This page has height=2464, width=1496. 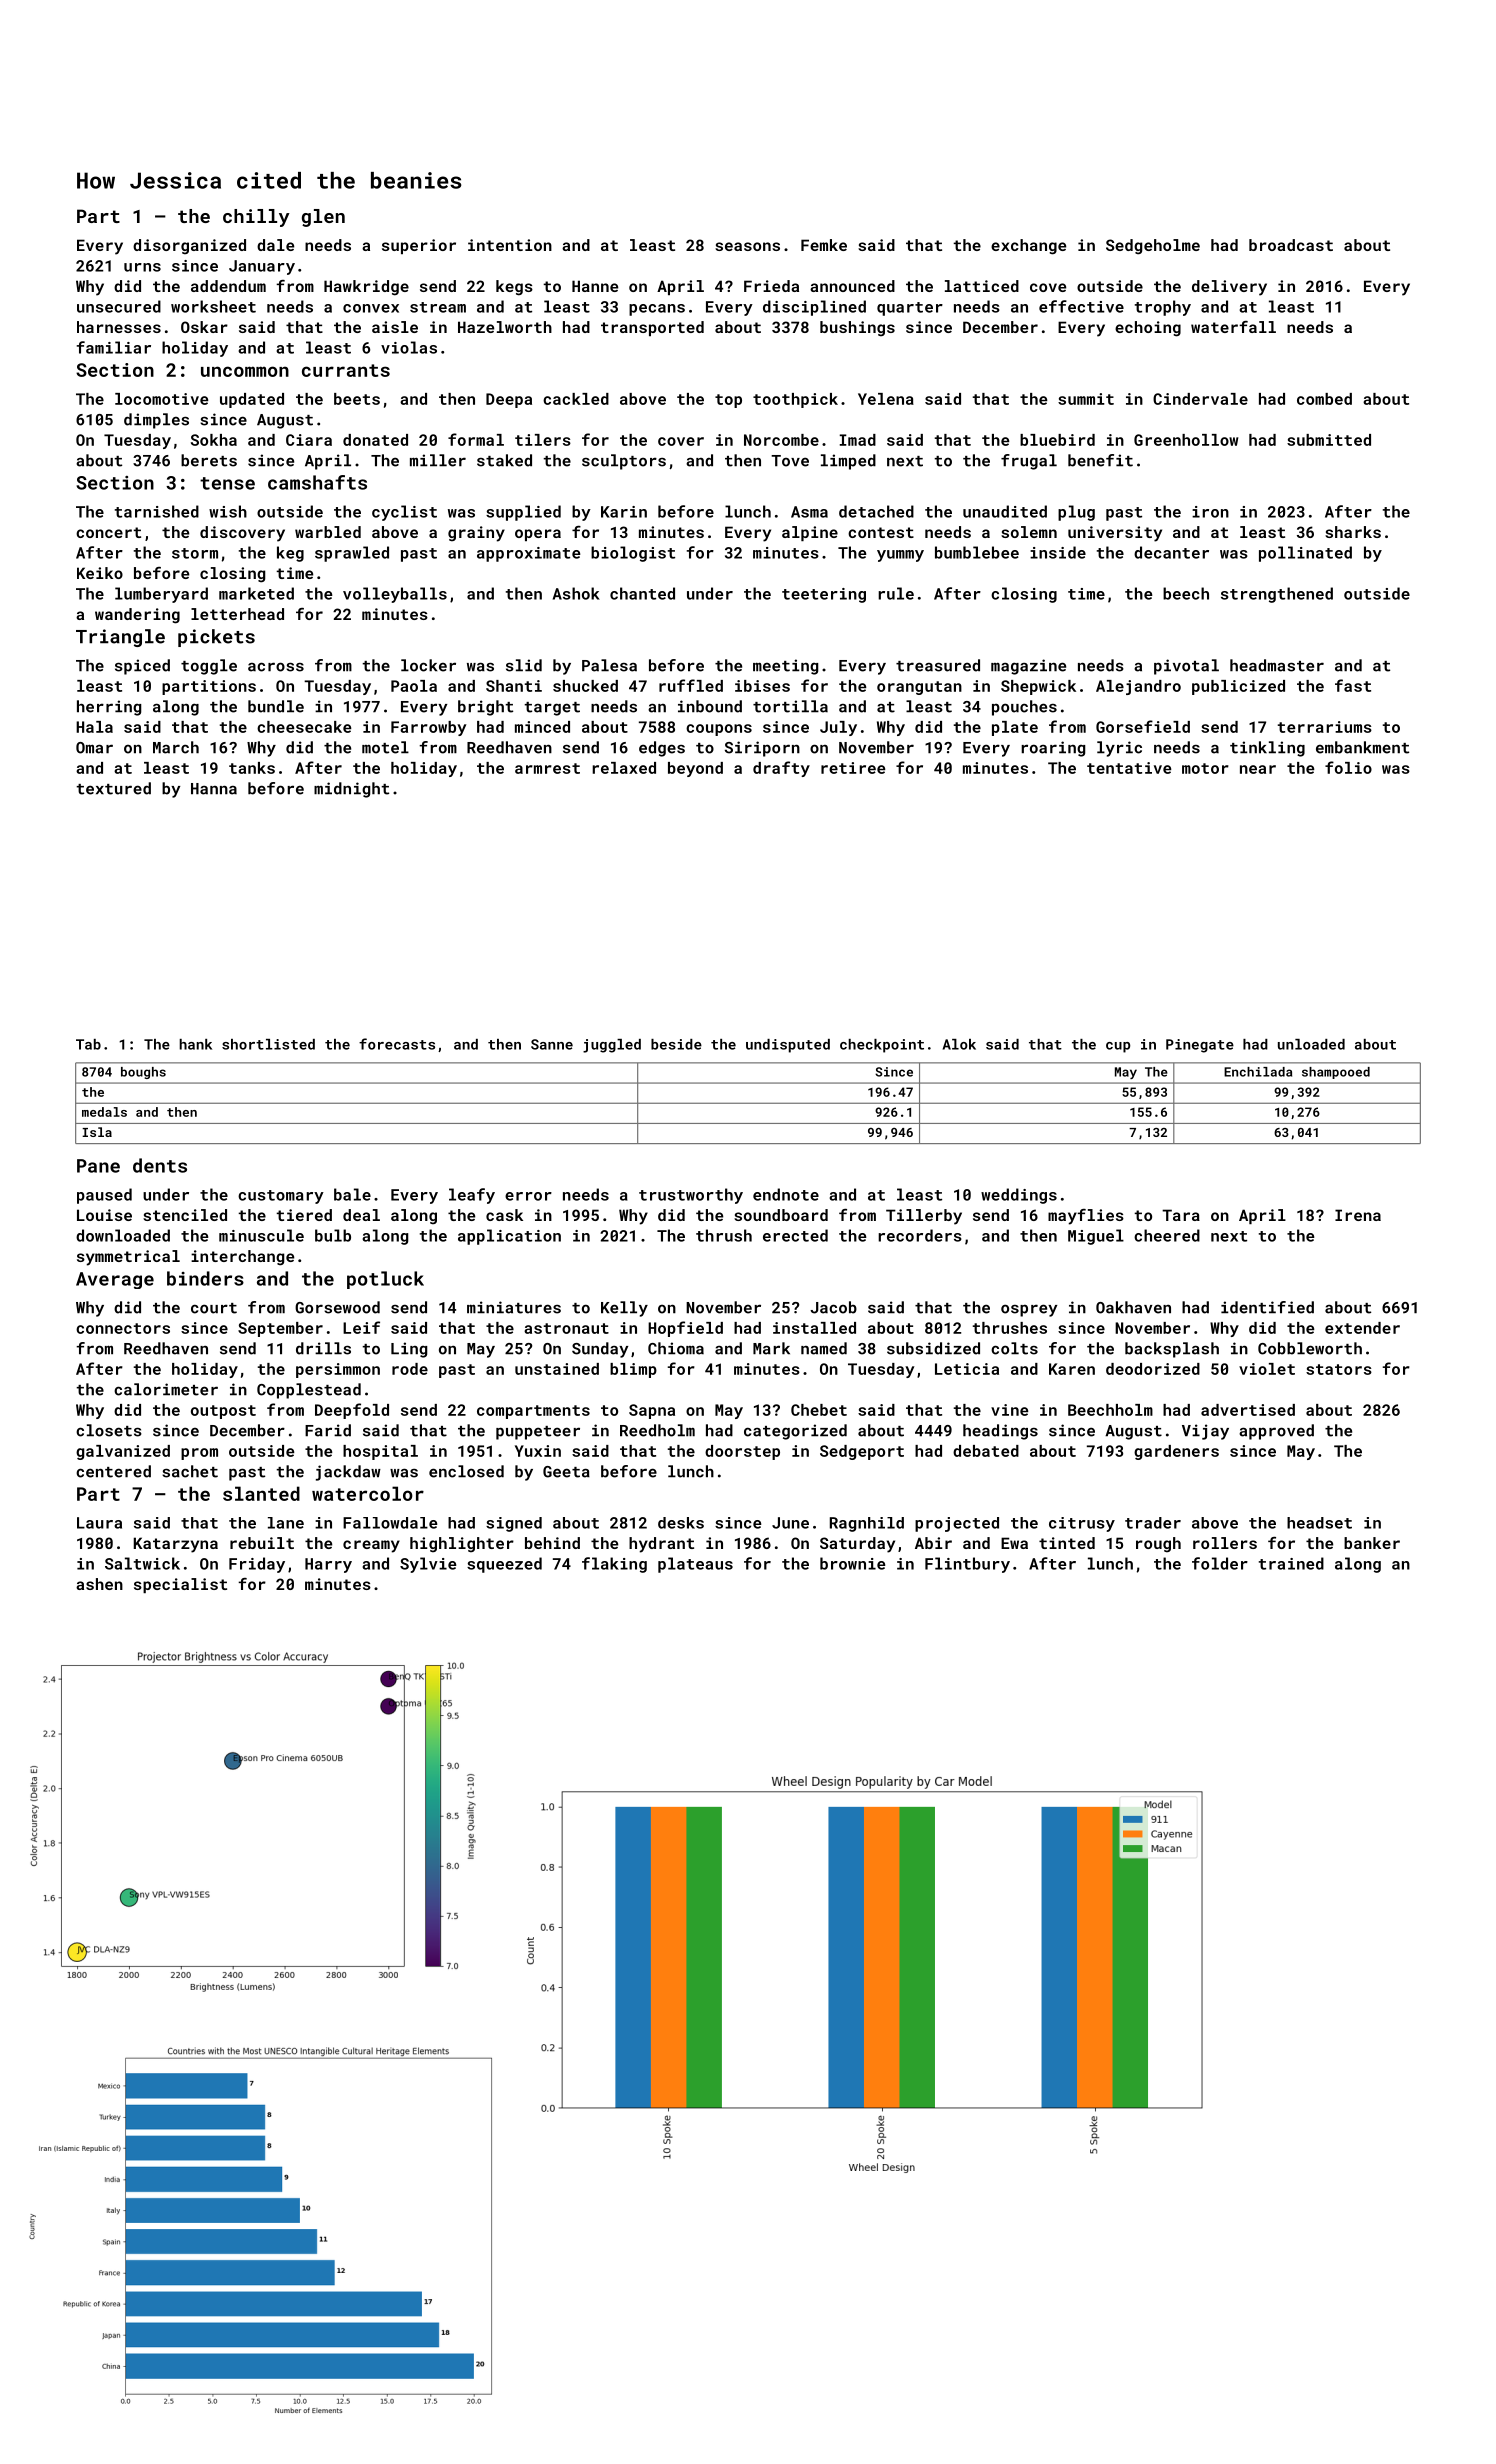 I want to click on Harry, so click(x=328, y=1565).
